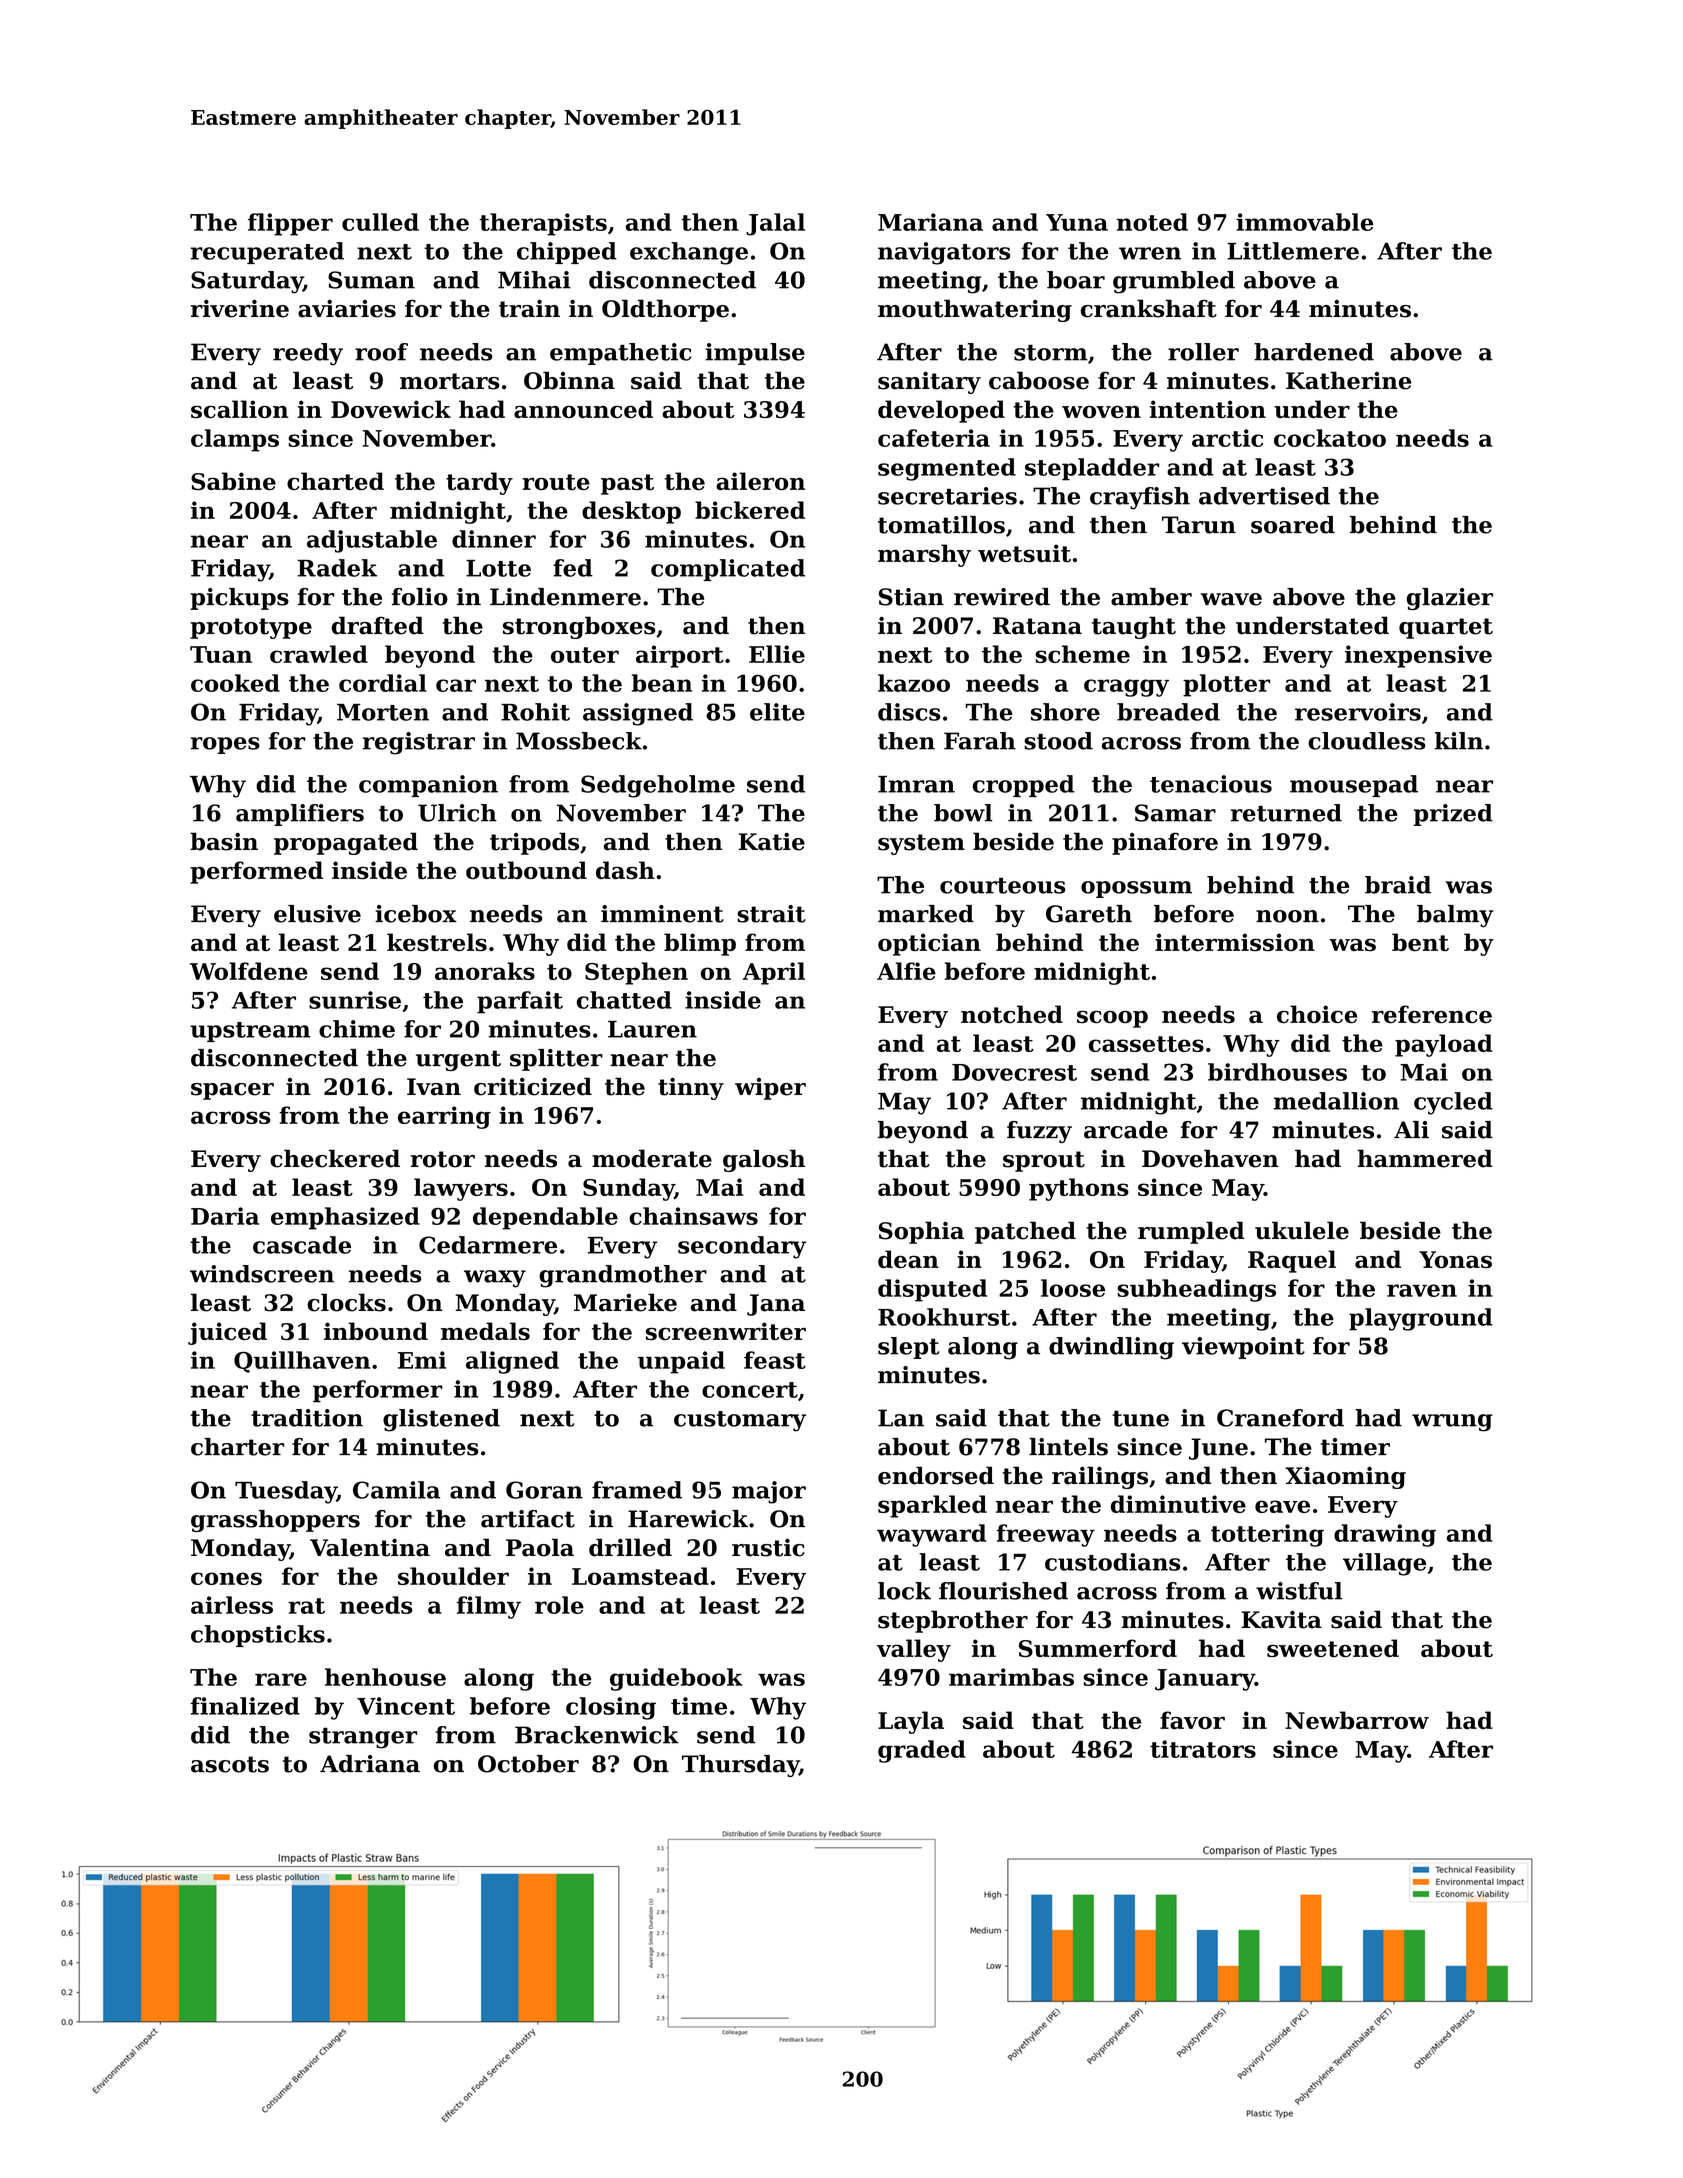  I want to click on discs, so click(909, 712).
